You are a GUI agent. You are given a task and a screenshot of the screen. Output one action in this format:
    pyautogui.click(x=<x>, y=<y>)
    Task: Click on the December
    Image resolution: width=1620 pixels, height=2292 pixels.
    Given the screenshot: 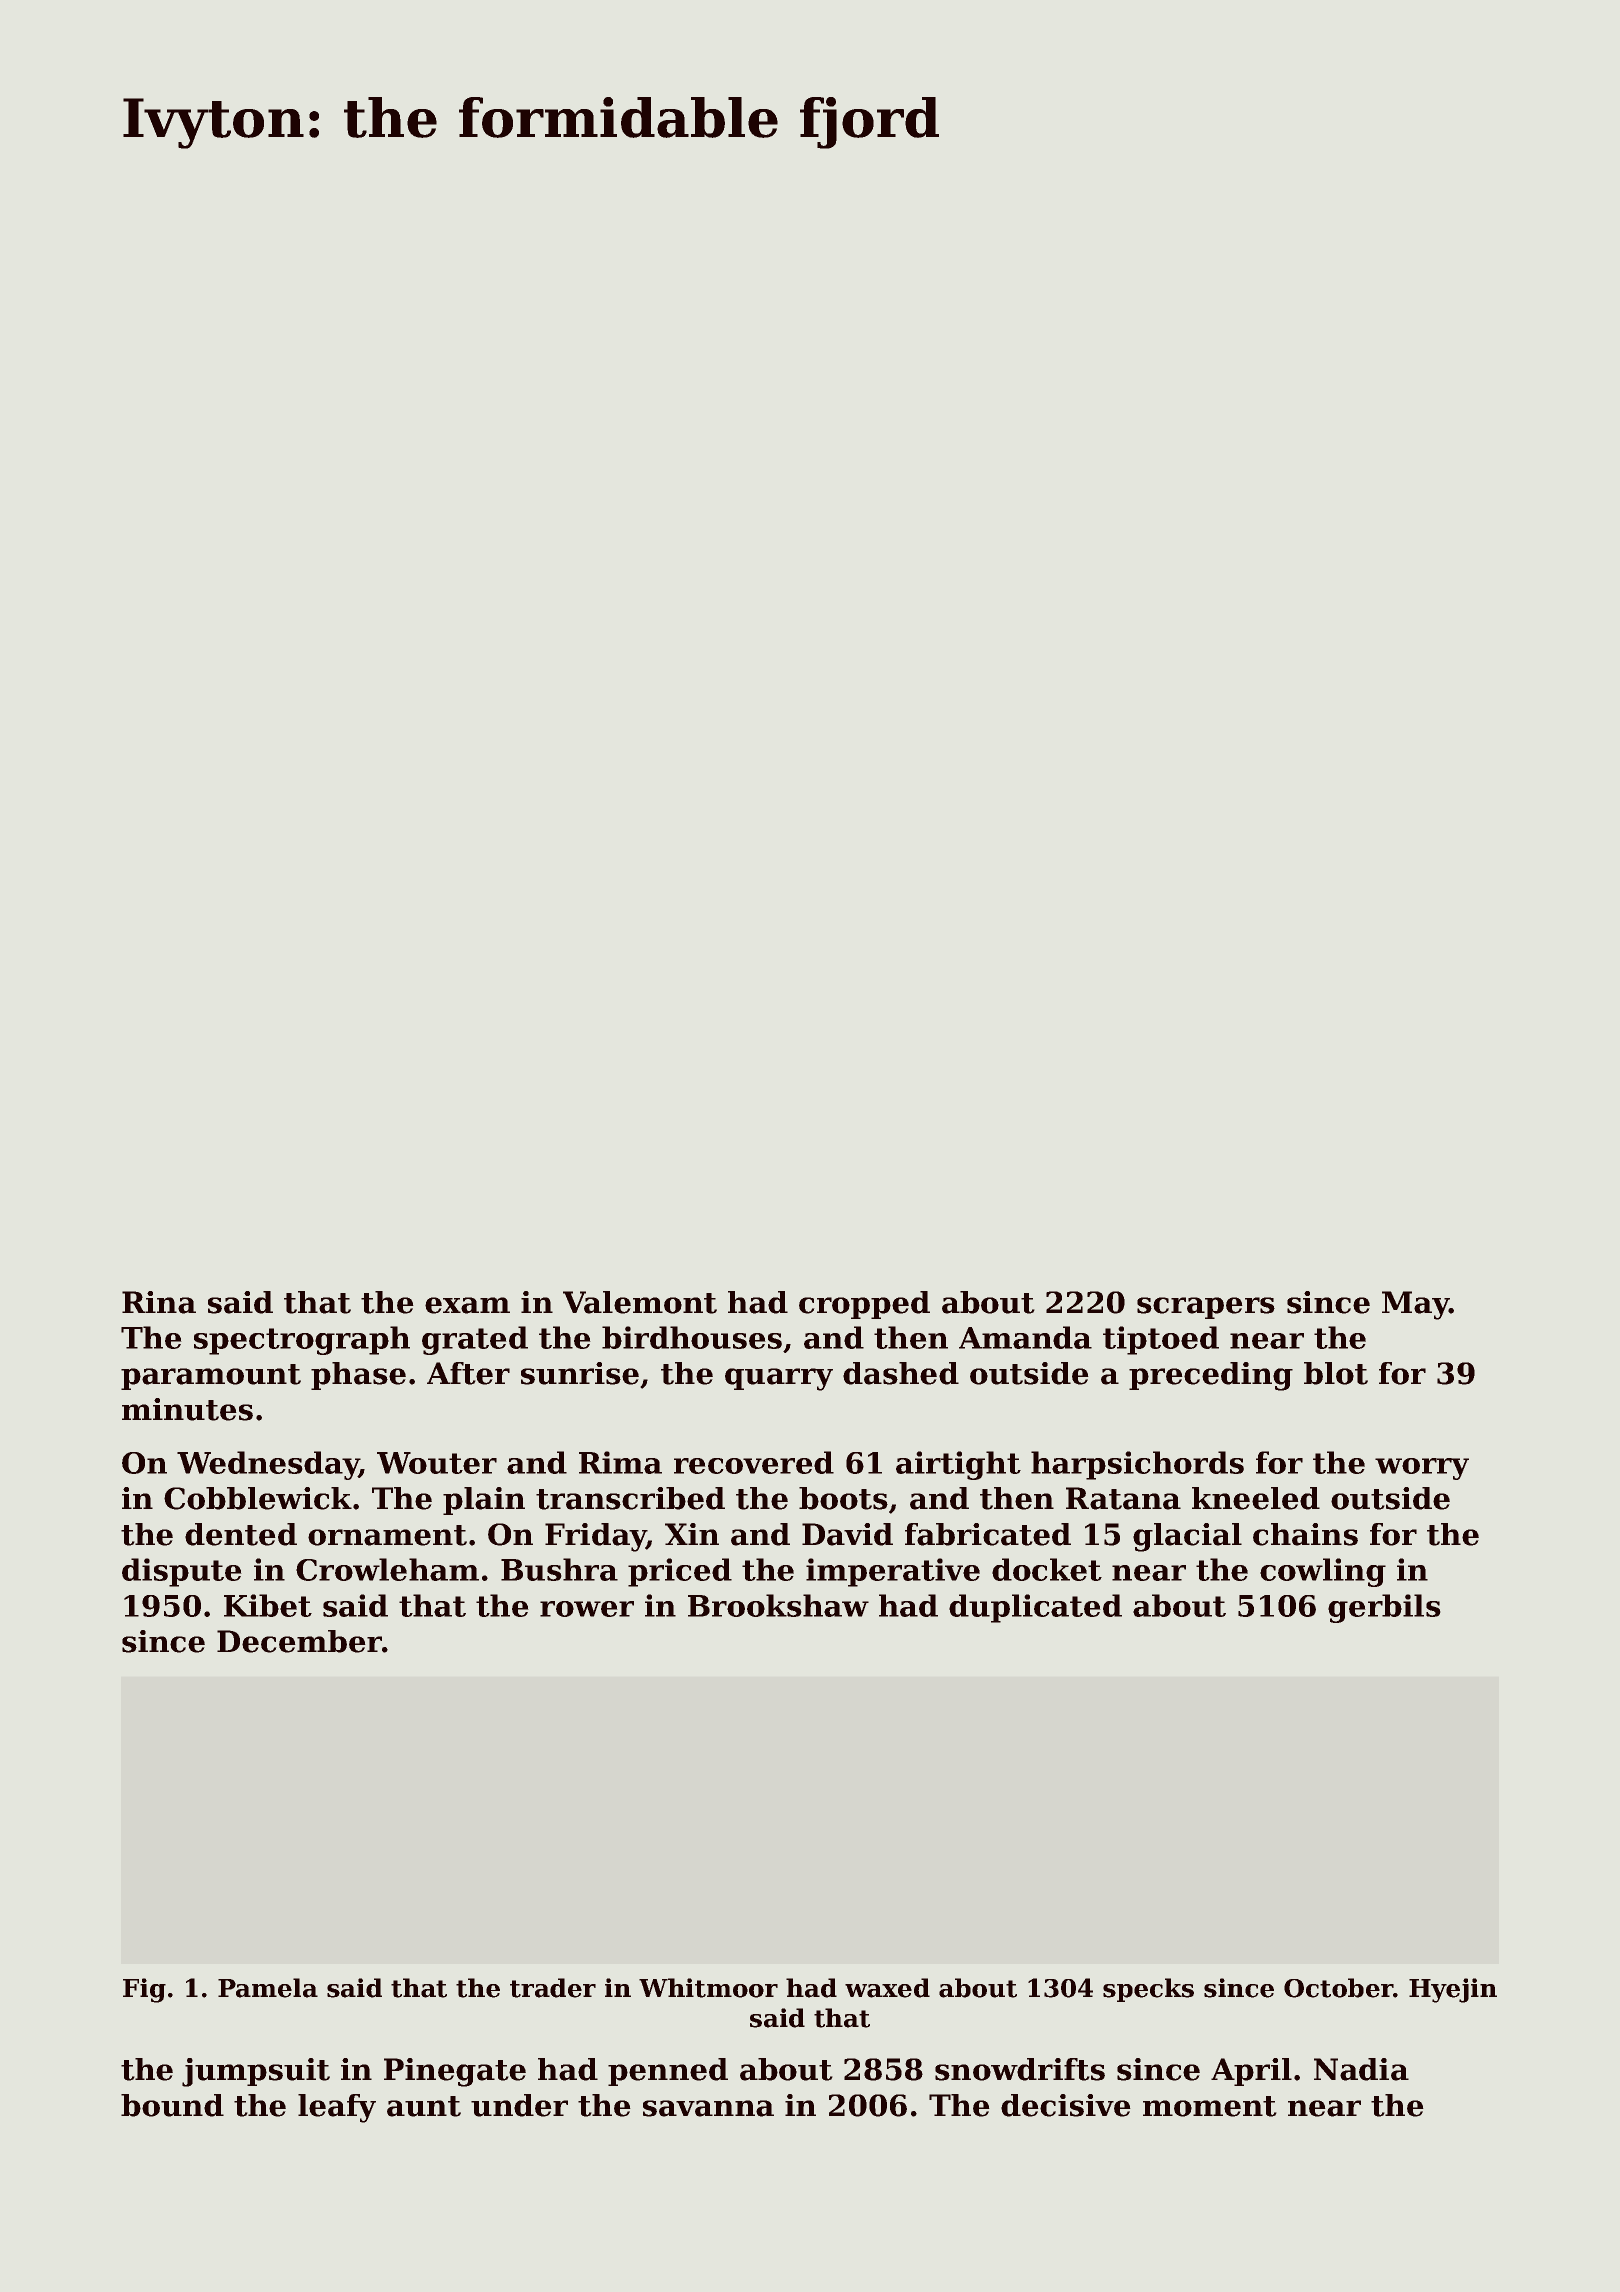 What is the action you would take?
    pyautogui.click(x=299, y=1641)
